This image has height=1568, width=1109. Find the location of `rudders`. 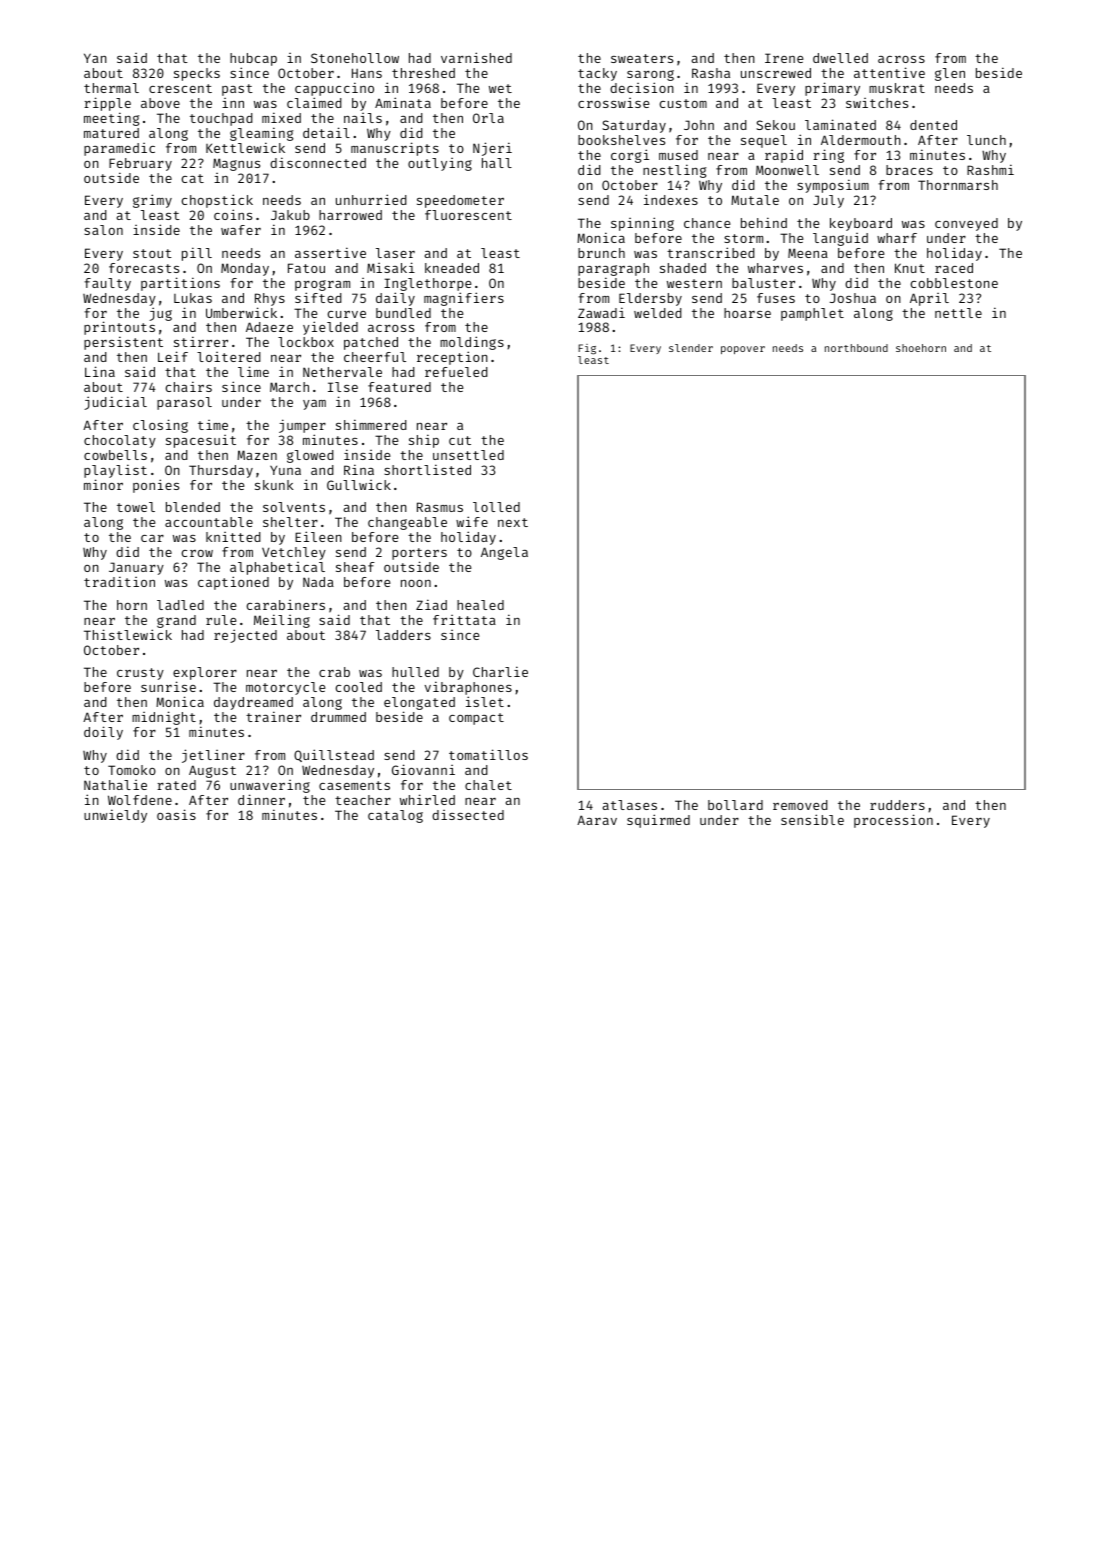

rudders is located at coordinates (897, 805).
